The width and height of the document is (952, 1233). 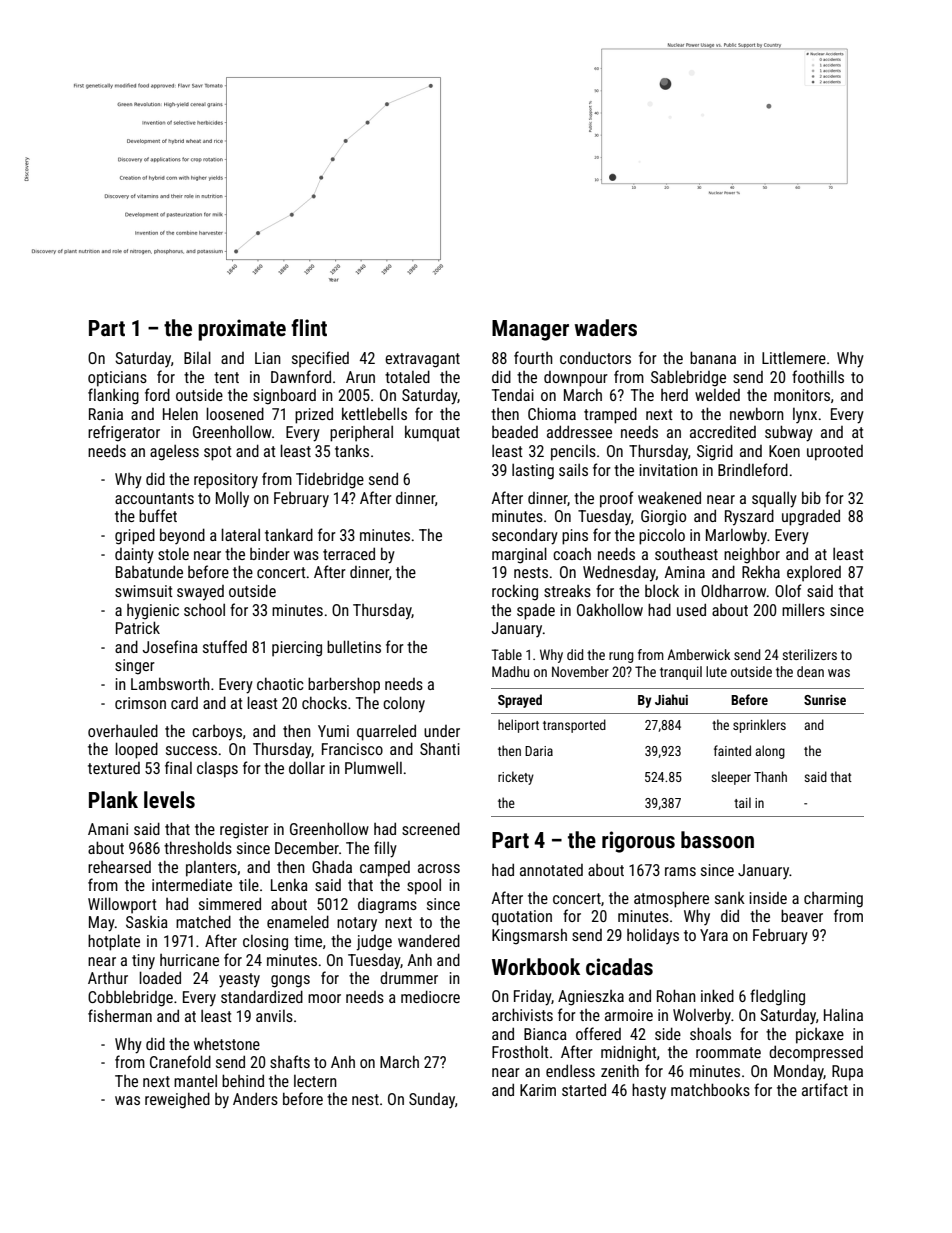 I want to click on singer, so click(x=135, y=667).
